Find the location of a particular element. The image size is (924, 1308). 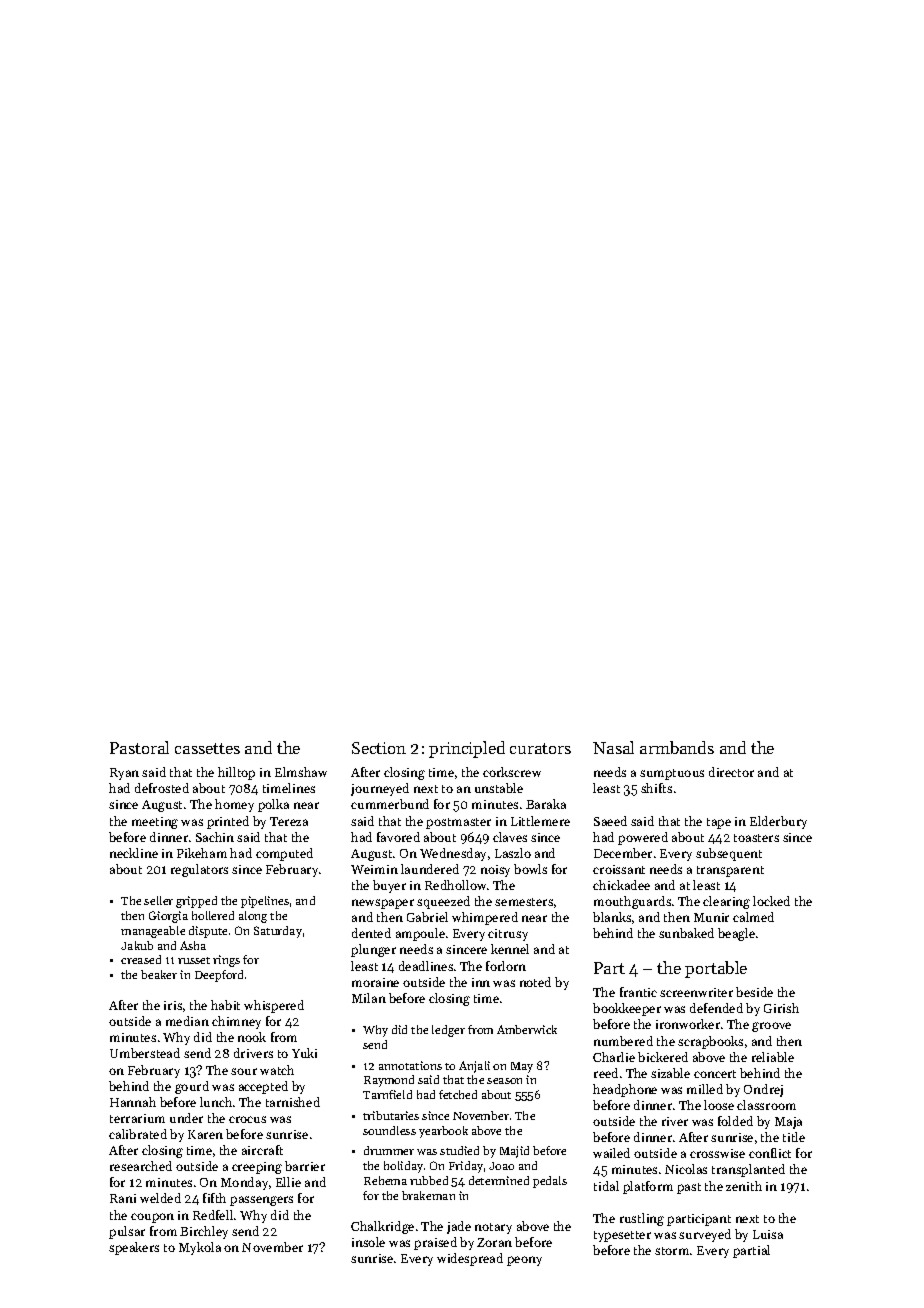

curators is located at coordinates (540, 748).
